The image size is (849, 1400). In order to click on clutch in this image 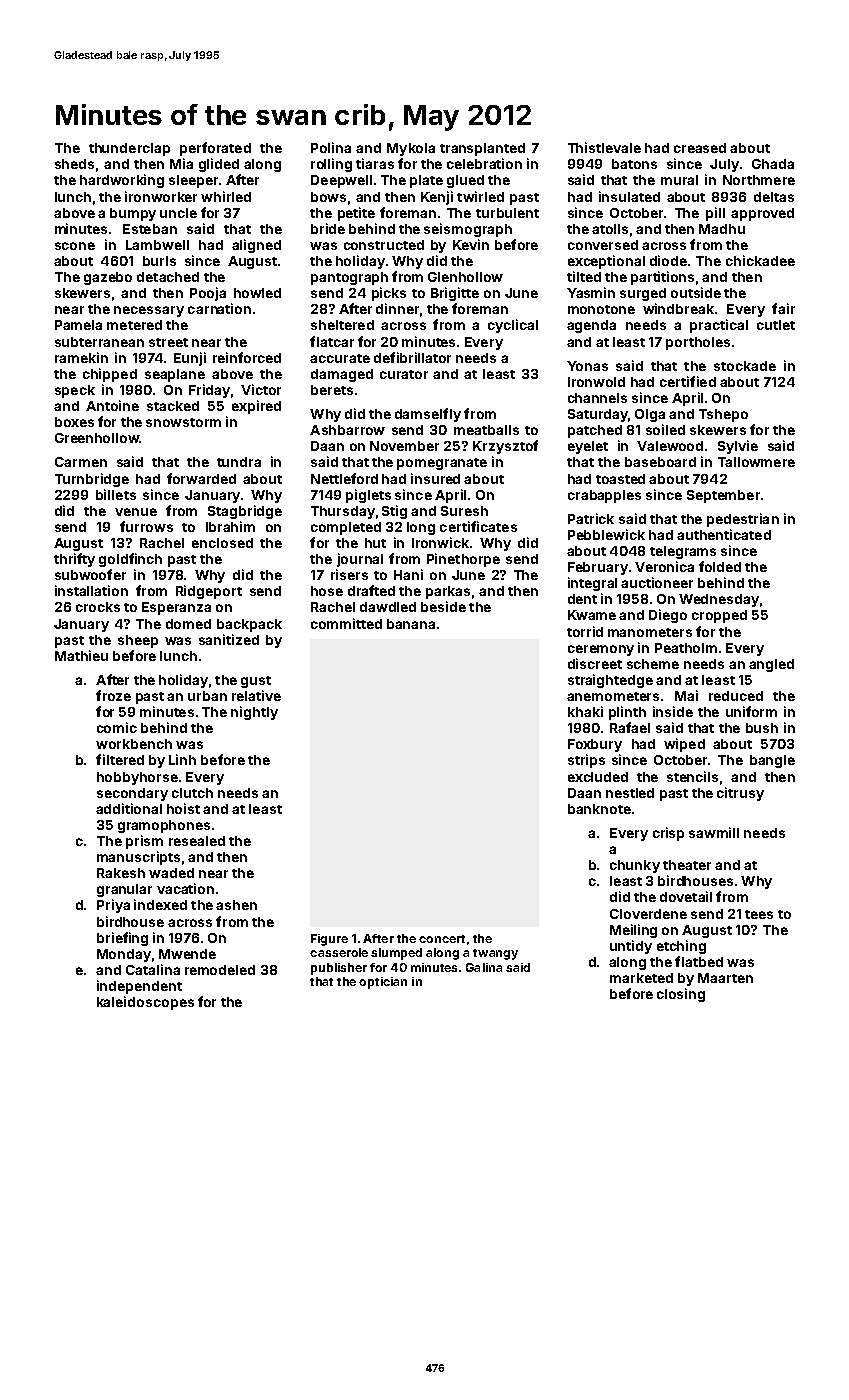, I will do `click(192, 793)`.
